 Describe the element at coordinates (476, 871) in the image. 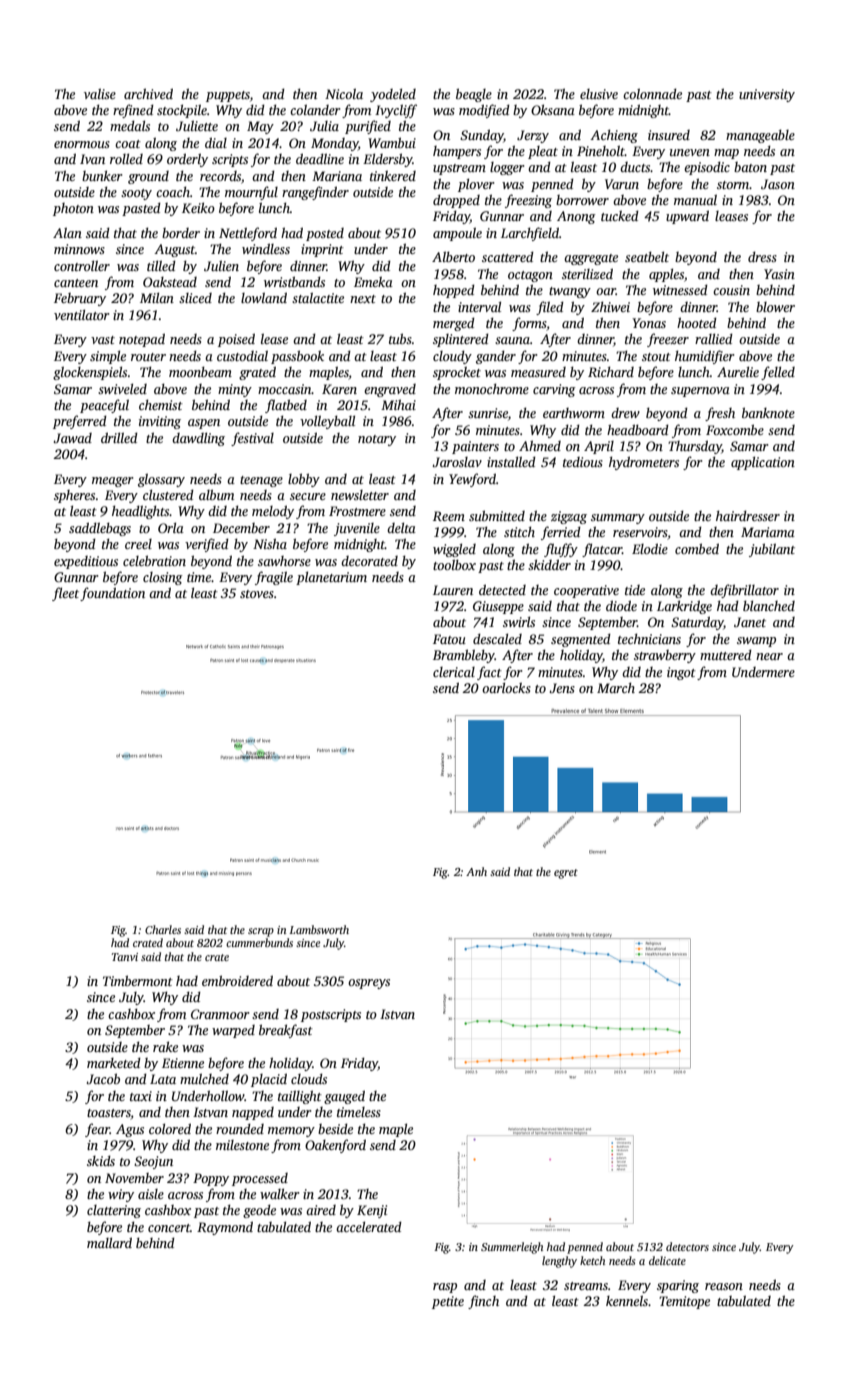

I see `Anh` at that location.
